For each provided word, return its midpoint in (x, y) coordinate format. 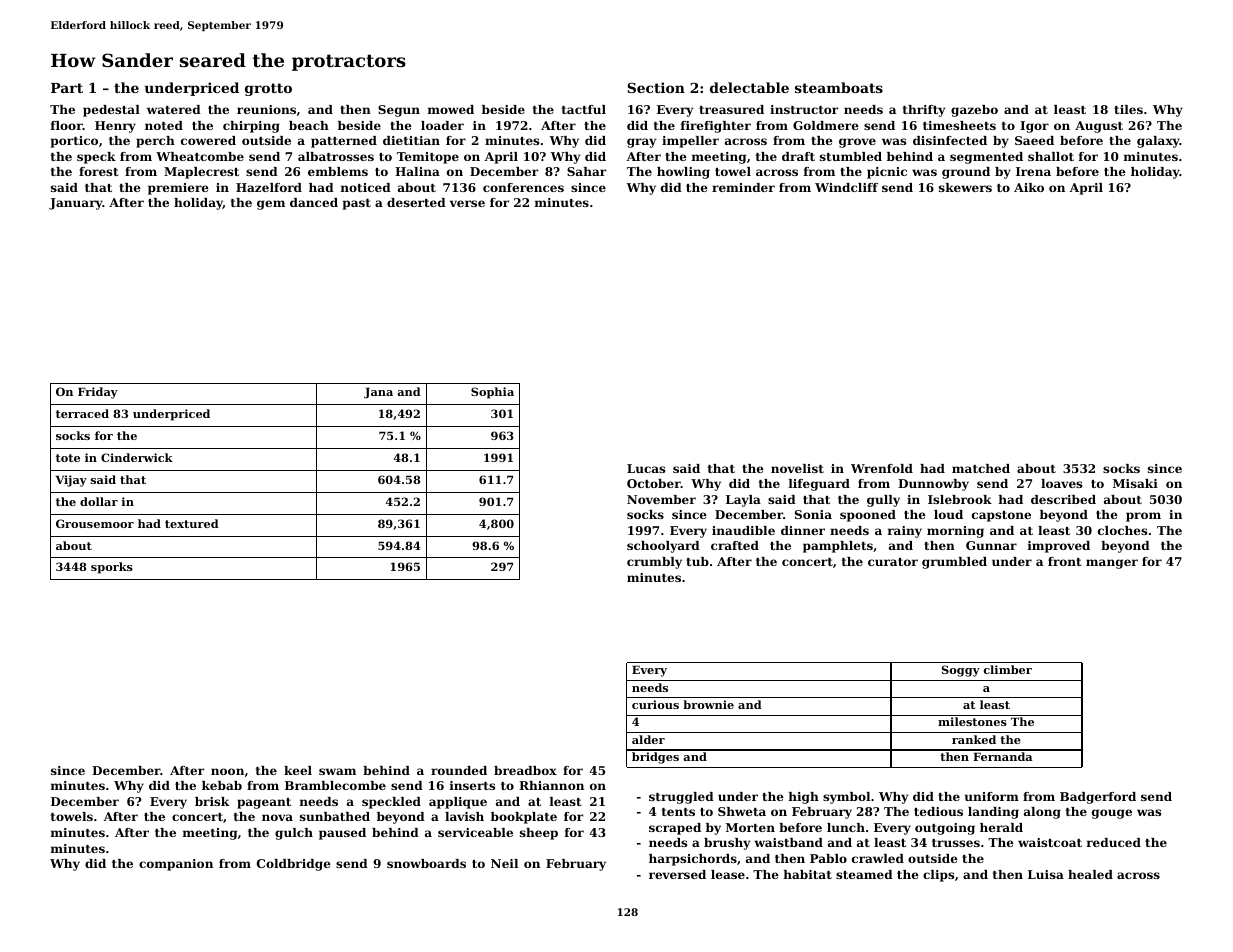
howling (683, 173)
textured (192, 523)
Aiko (1029, 187)
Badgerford (1098, 798)
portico (74, 142)
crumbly (654, 563)
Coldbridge (294, 865)
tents (678, 812)
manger (1112, 564)
